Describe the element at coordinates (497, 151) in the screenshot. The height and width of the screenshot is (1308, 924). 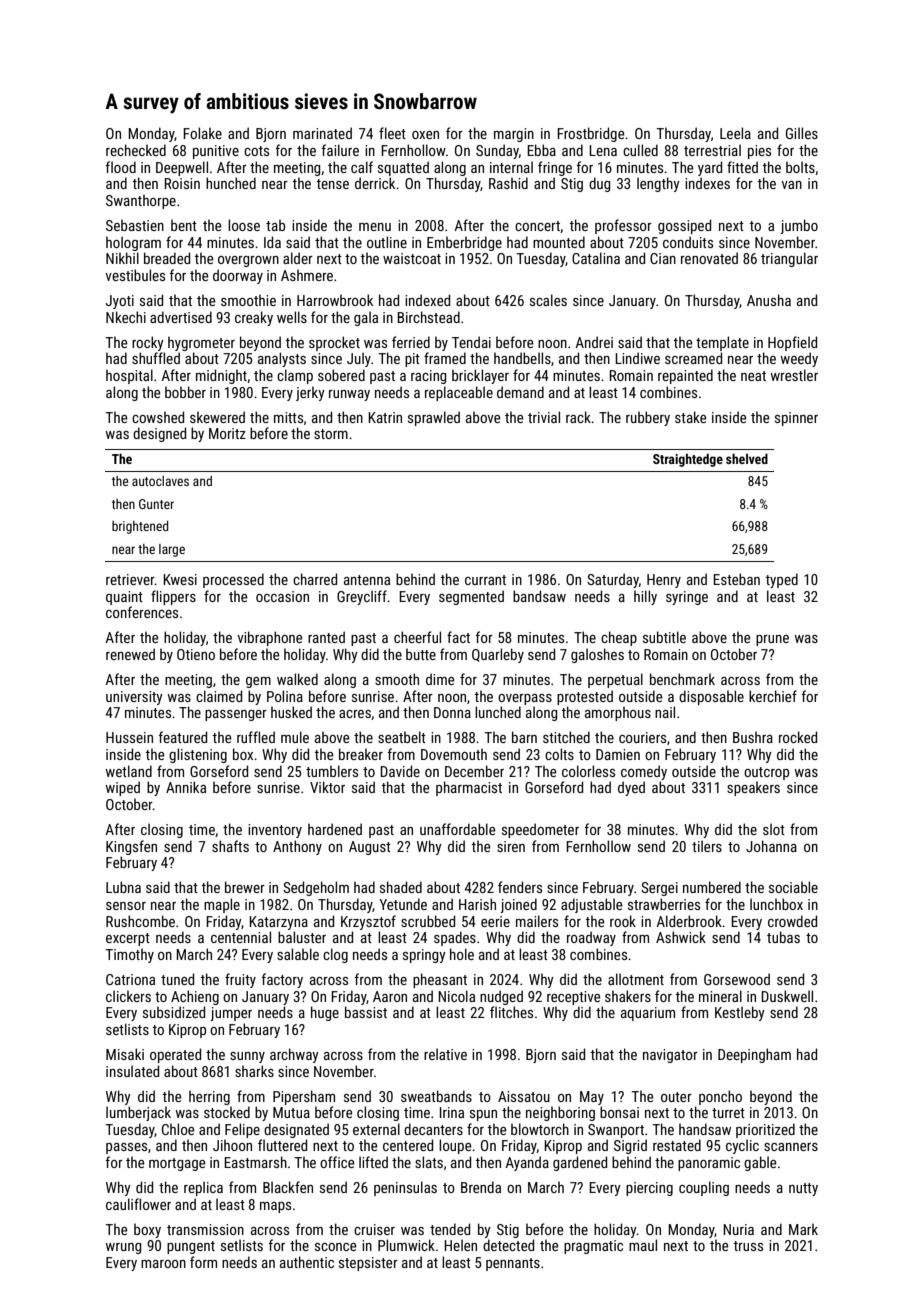
I see `Sunday` at that location.
